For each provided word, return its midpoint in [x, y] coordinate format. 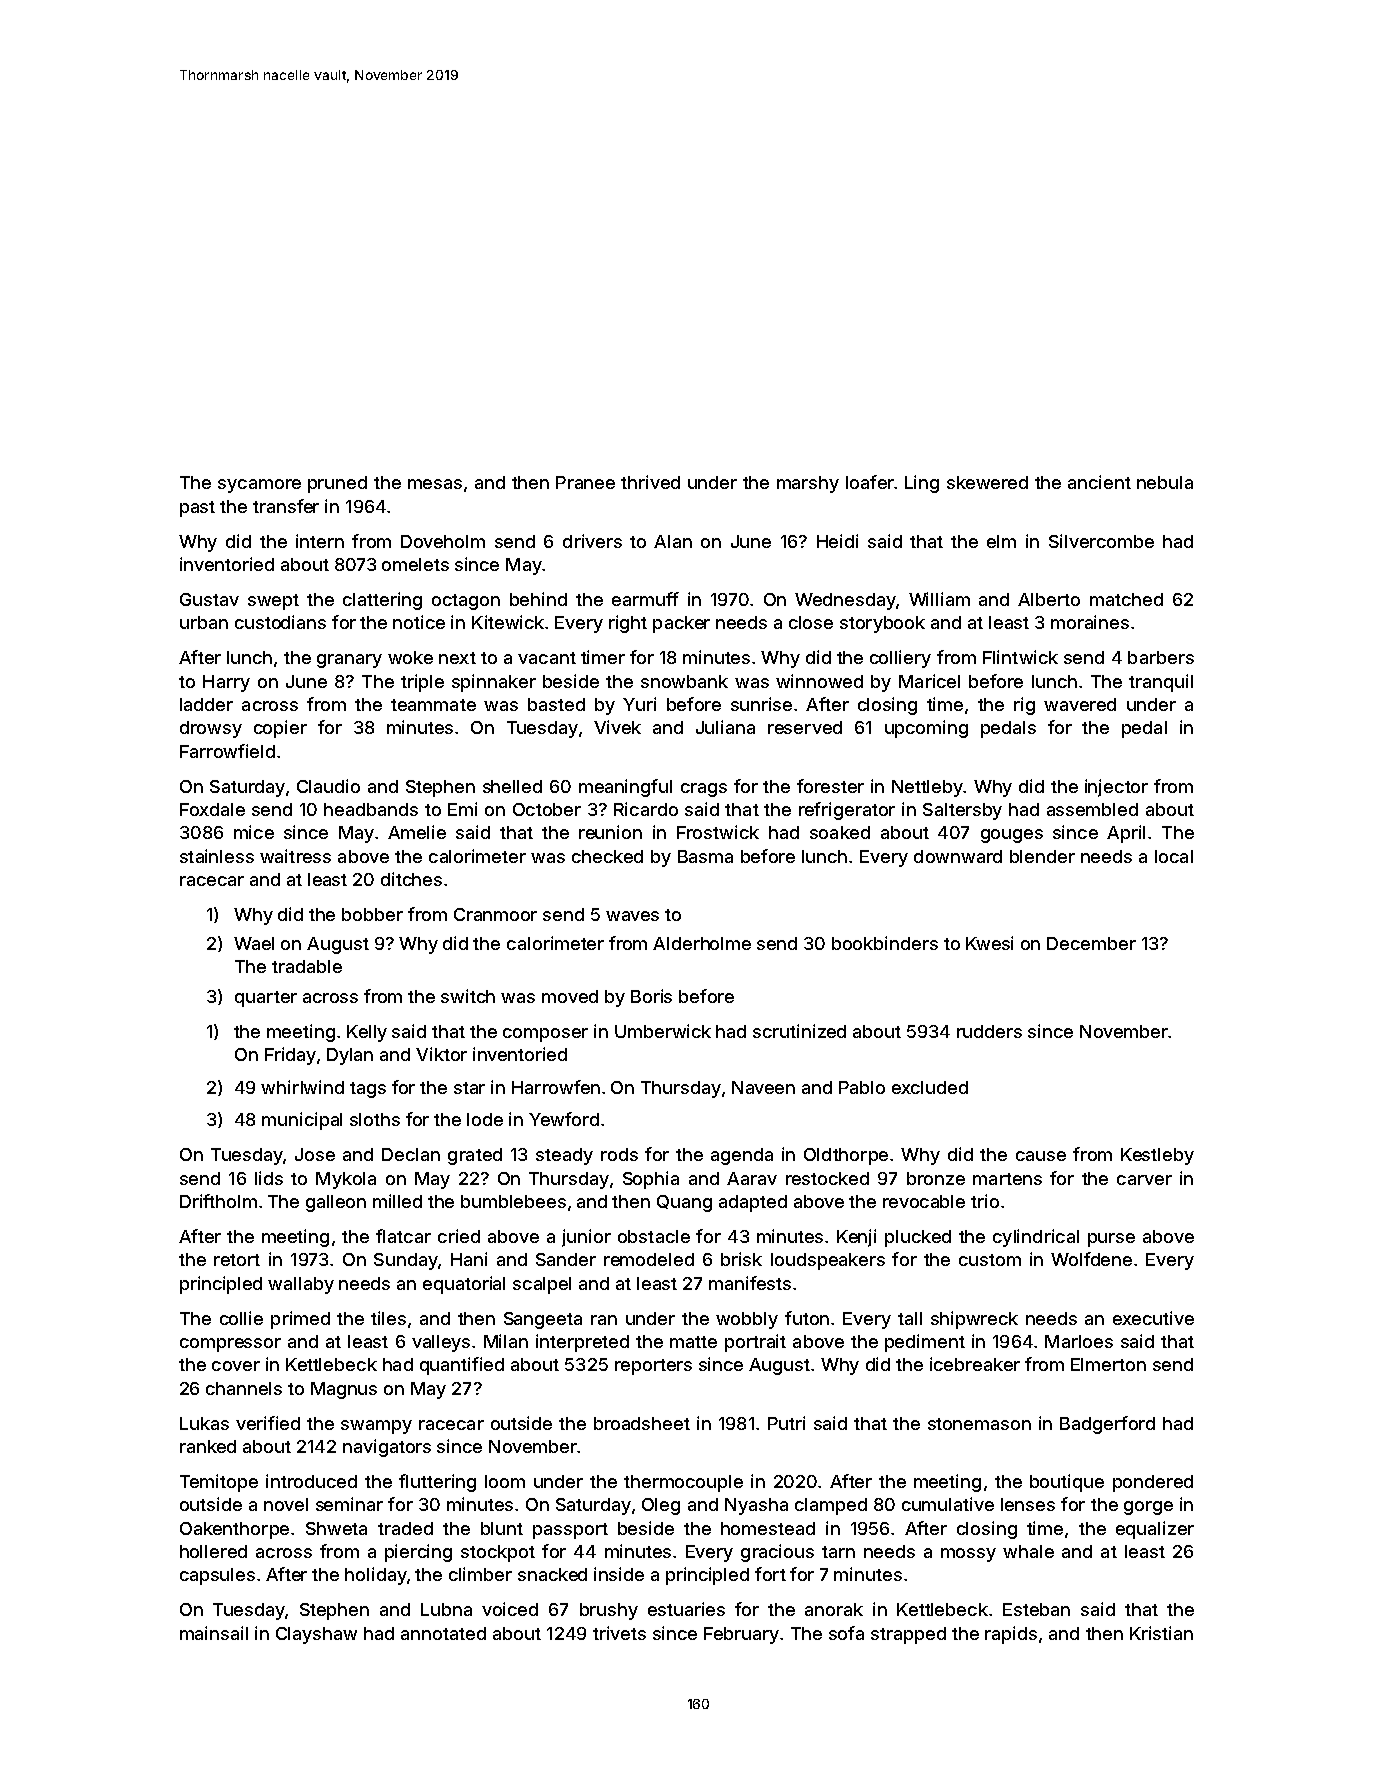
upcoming [926, 729]
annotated [443, 1633]
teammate [433, 705]
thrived [650, 482]
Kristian [1161, 1633]
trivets [619, 1633]
